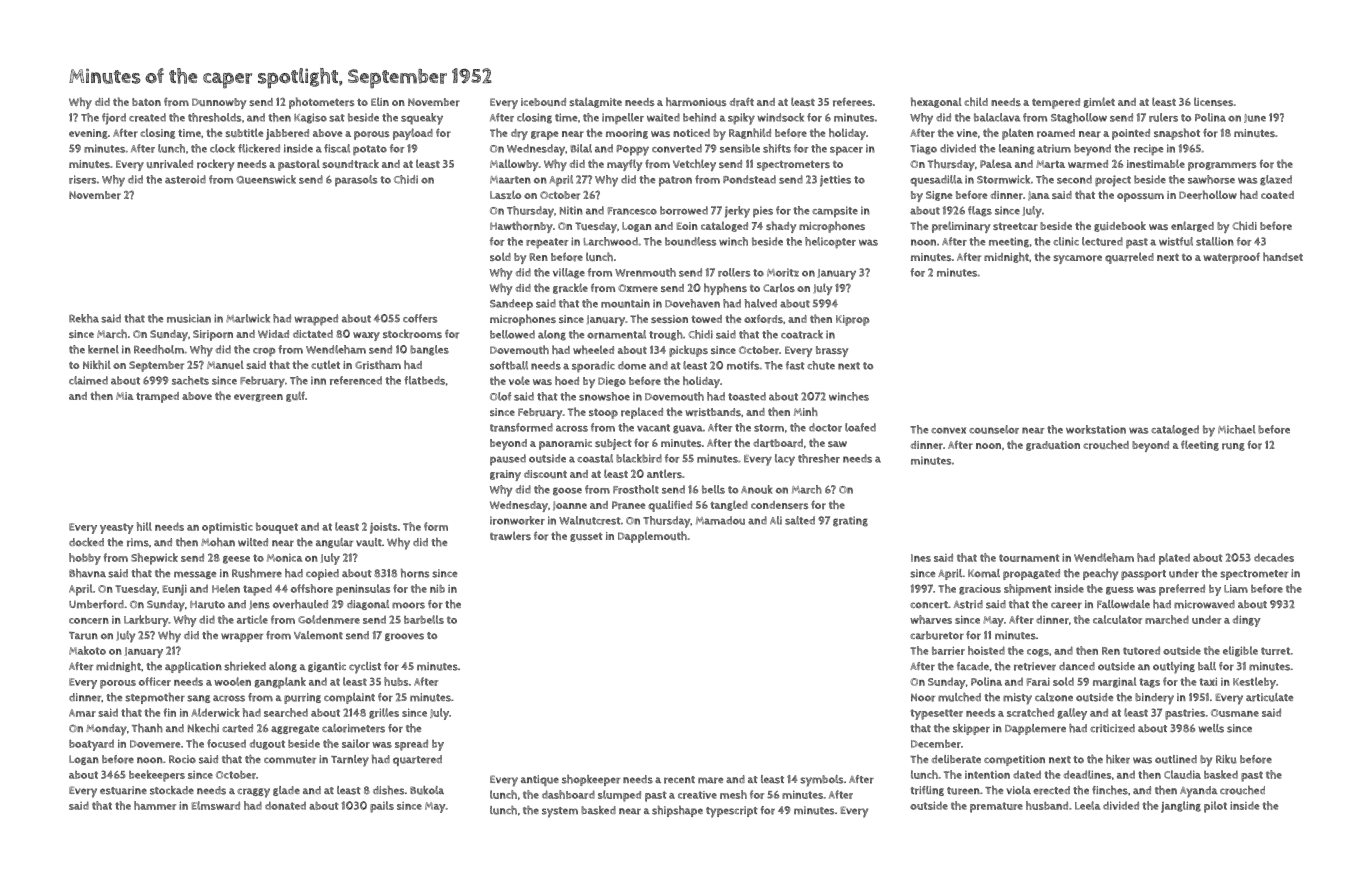 This screenshot has height=887, width=1372. Describe the element at coordinates (383, 528) in the screenshot. I see `joists` at that location.
